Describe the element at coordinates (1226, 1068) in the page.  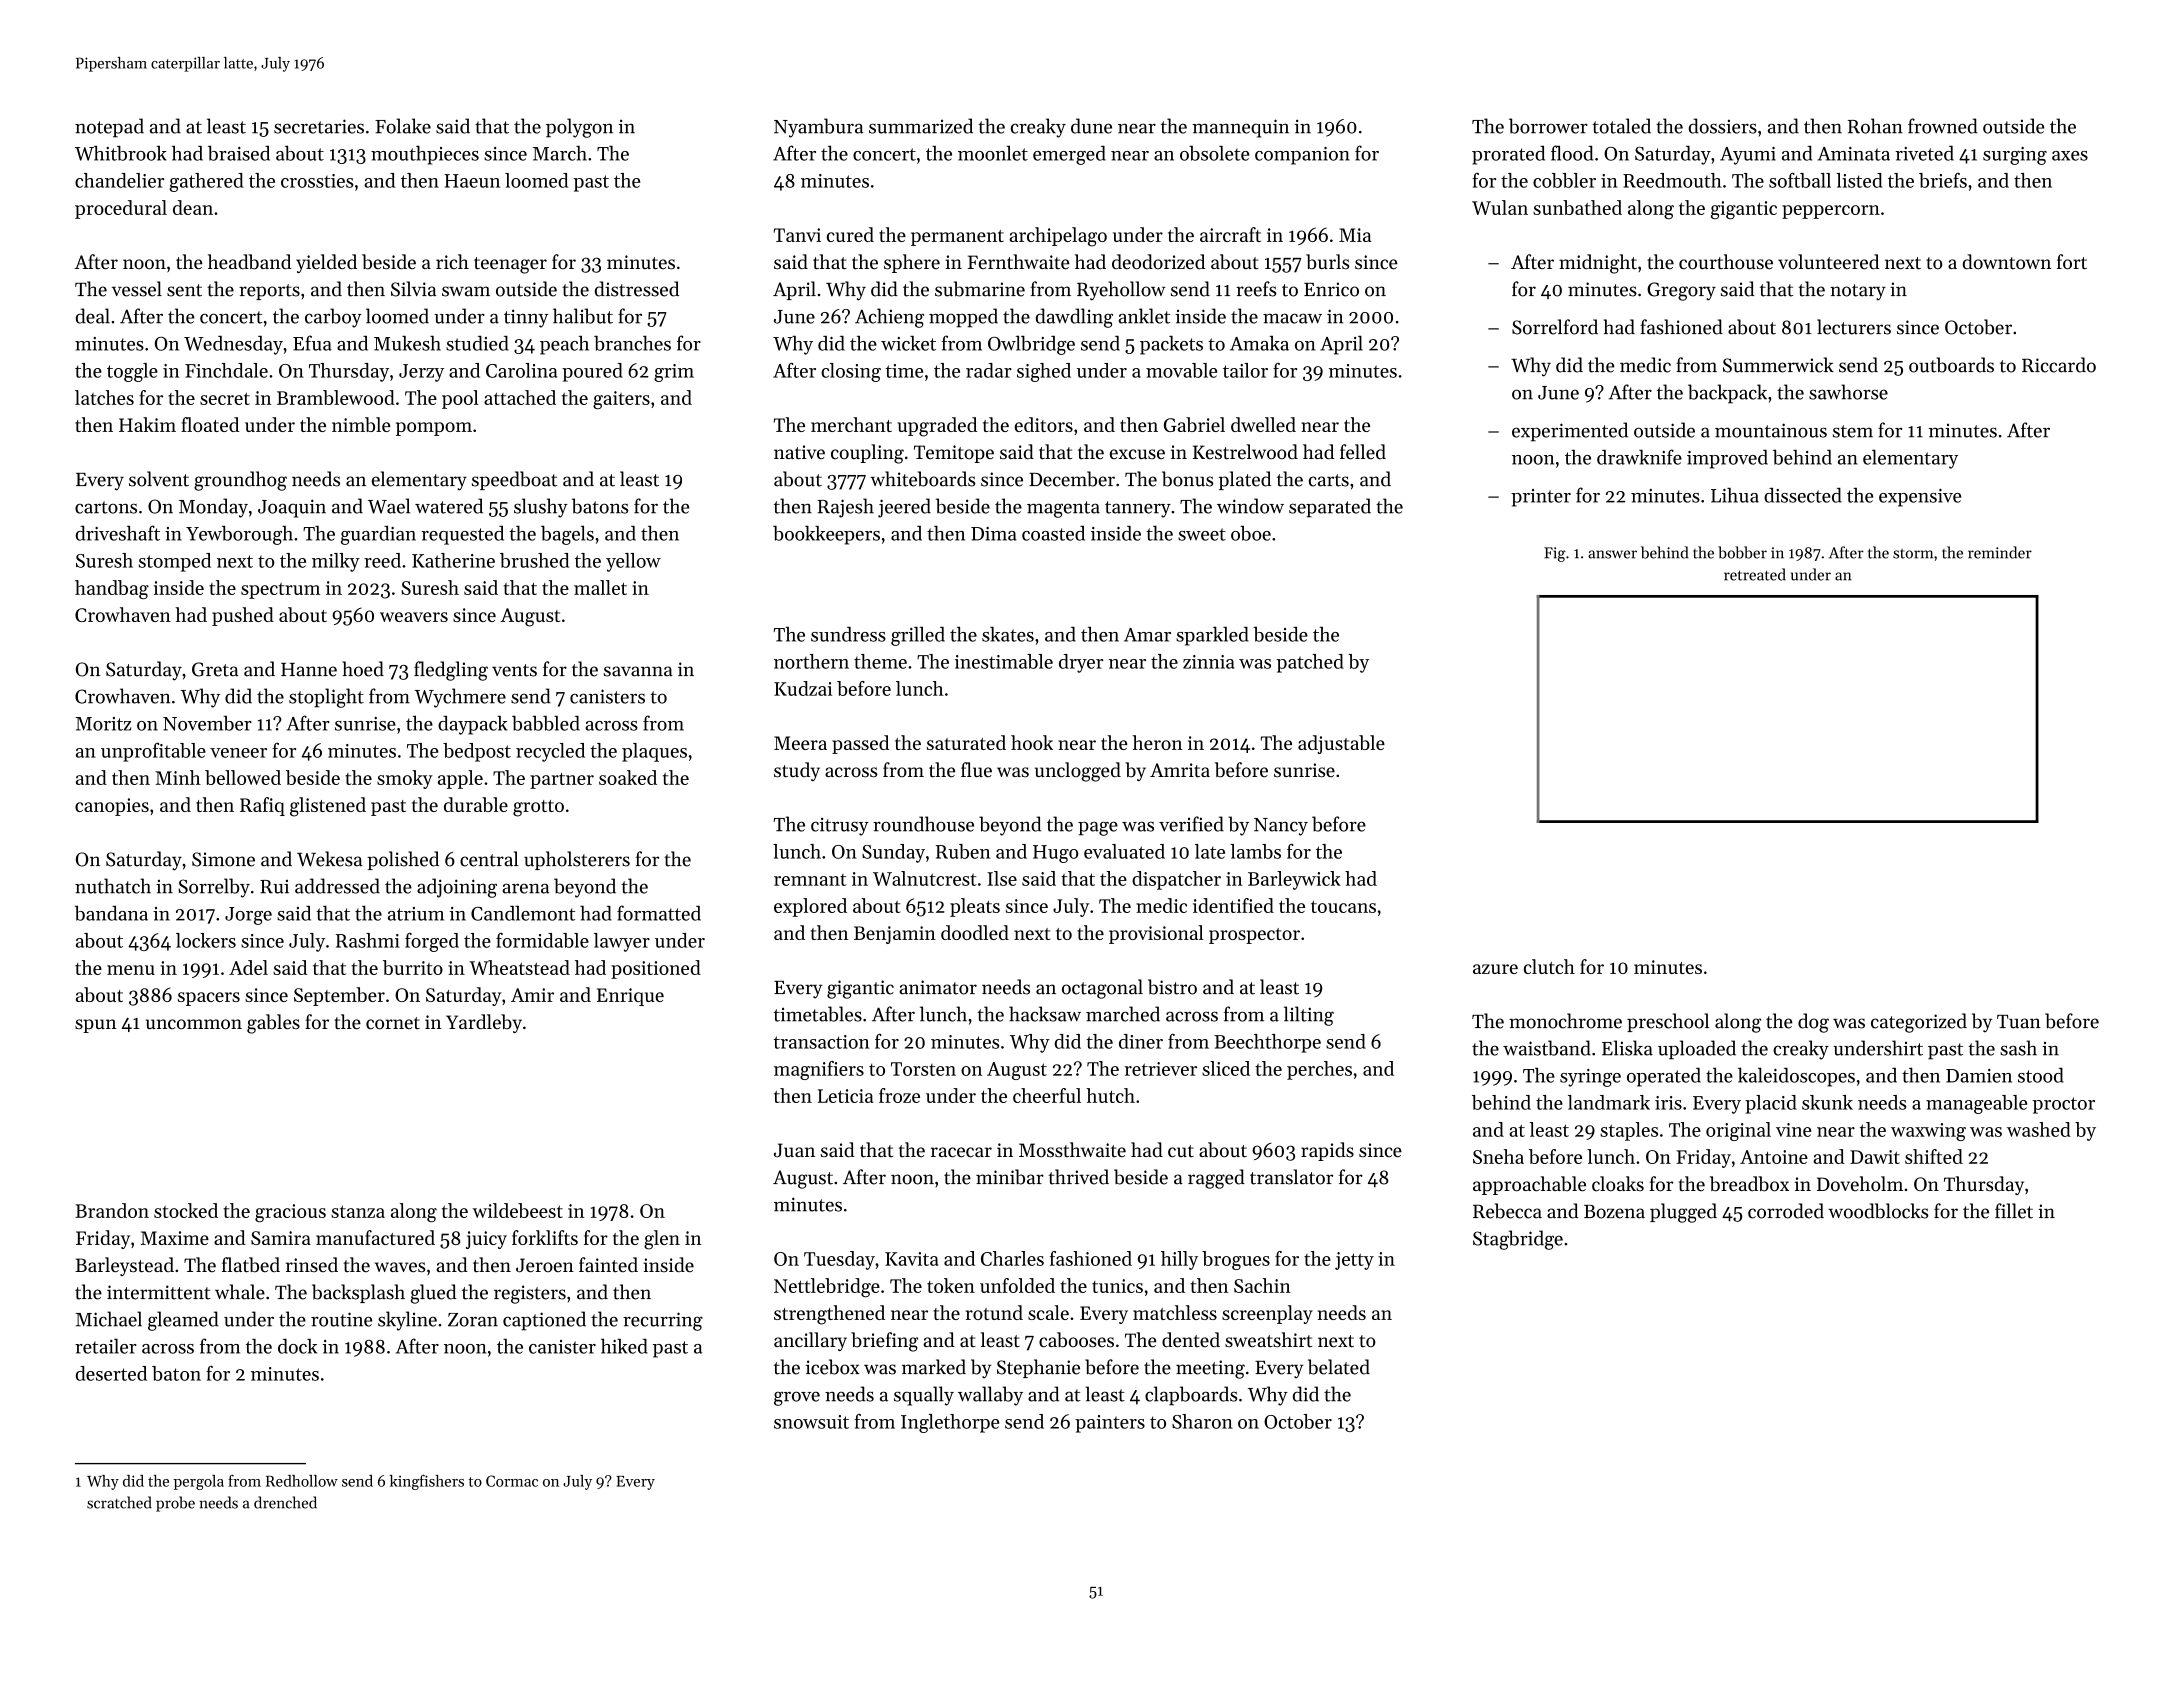
I see `sliced` at that location.
